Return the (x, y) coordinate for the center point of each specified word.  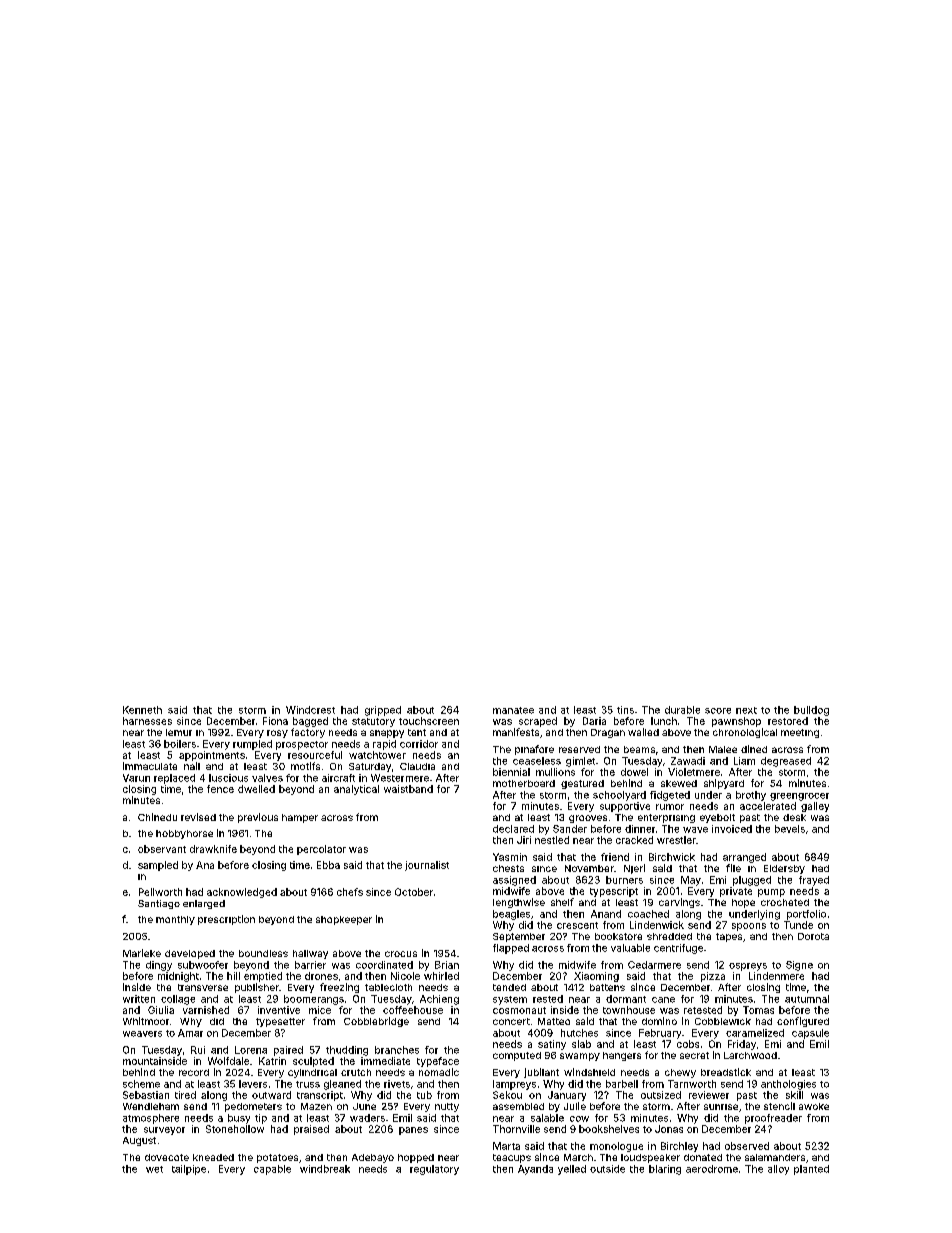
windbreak (325, 1169)
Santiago (159, 904)
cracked (634, 840)
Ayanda (535, 1170)
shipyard (724, 784)
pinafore (534, 750)
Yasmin (510, 857)
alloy (778, 1170)
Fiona (275, 721)
